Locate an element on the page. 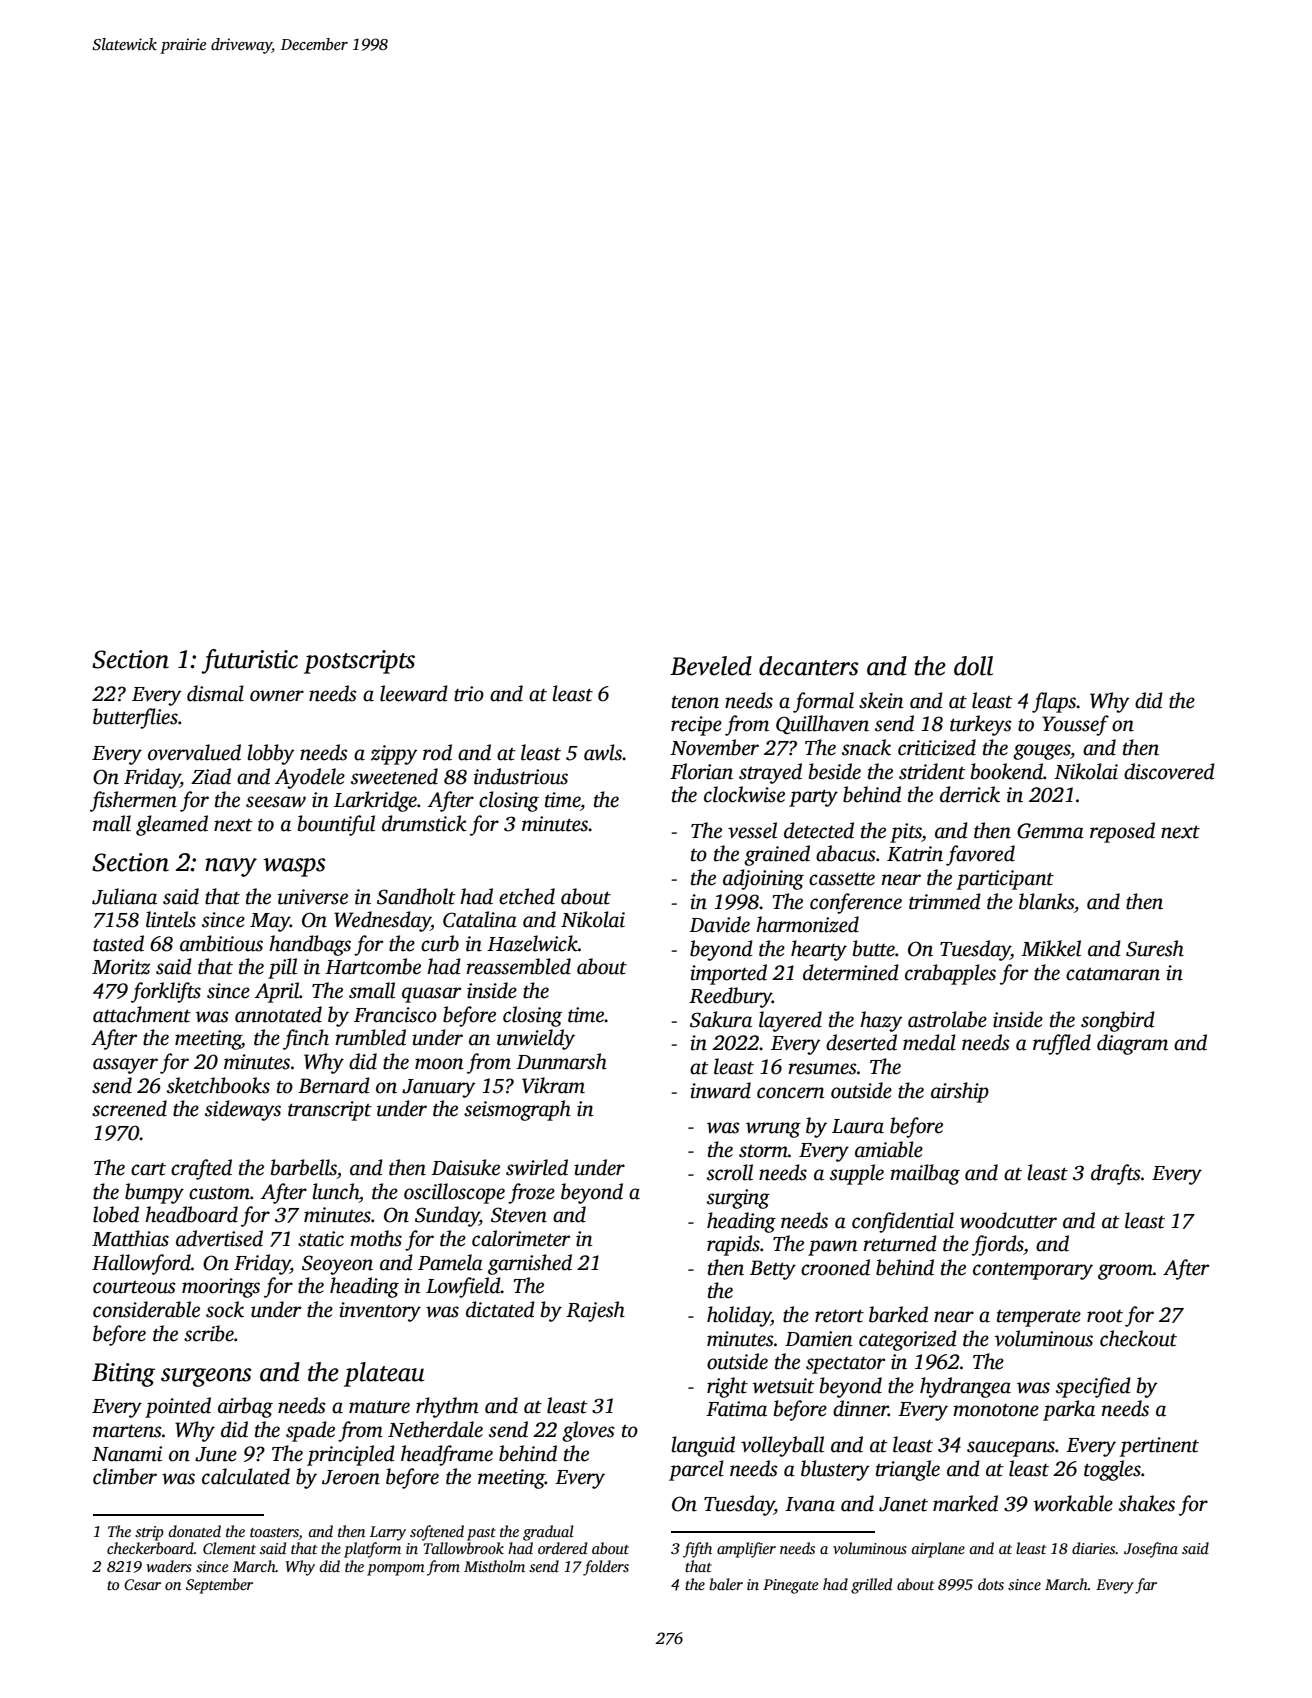  scroll is located at coordinates (730, 1172).
